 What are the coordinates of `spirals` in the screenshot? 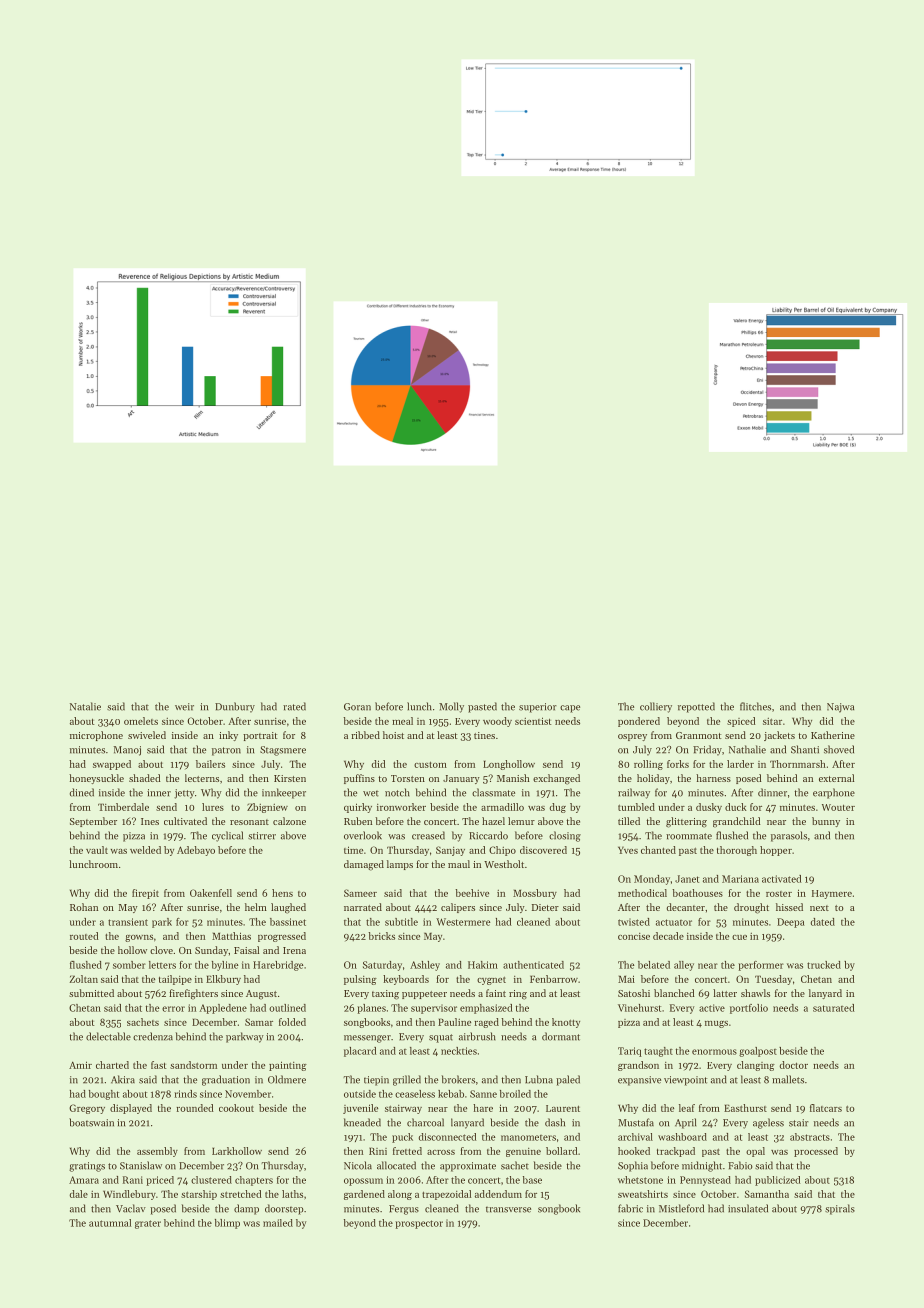 It's located at (840, 1209).
